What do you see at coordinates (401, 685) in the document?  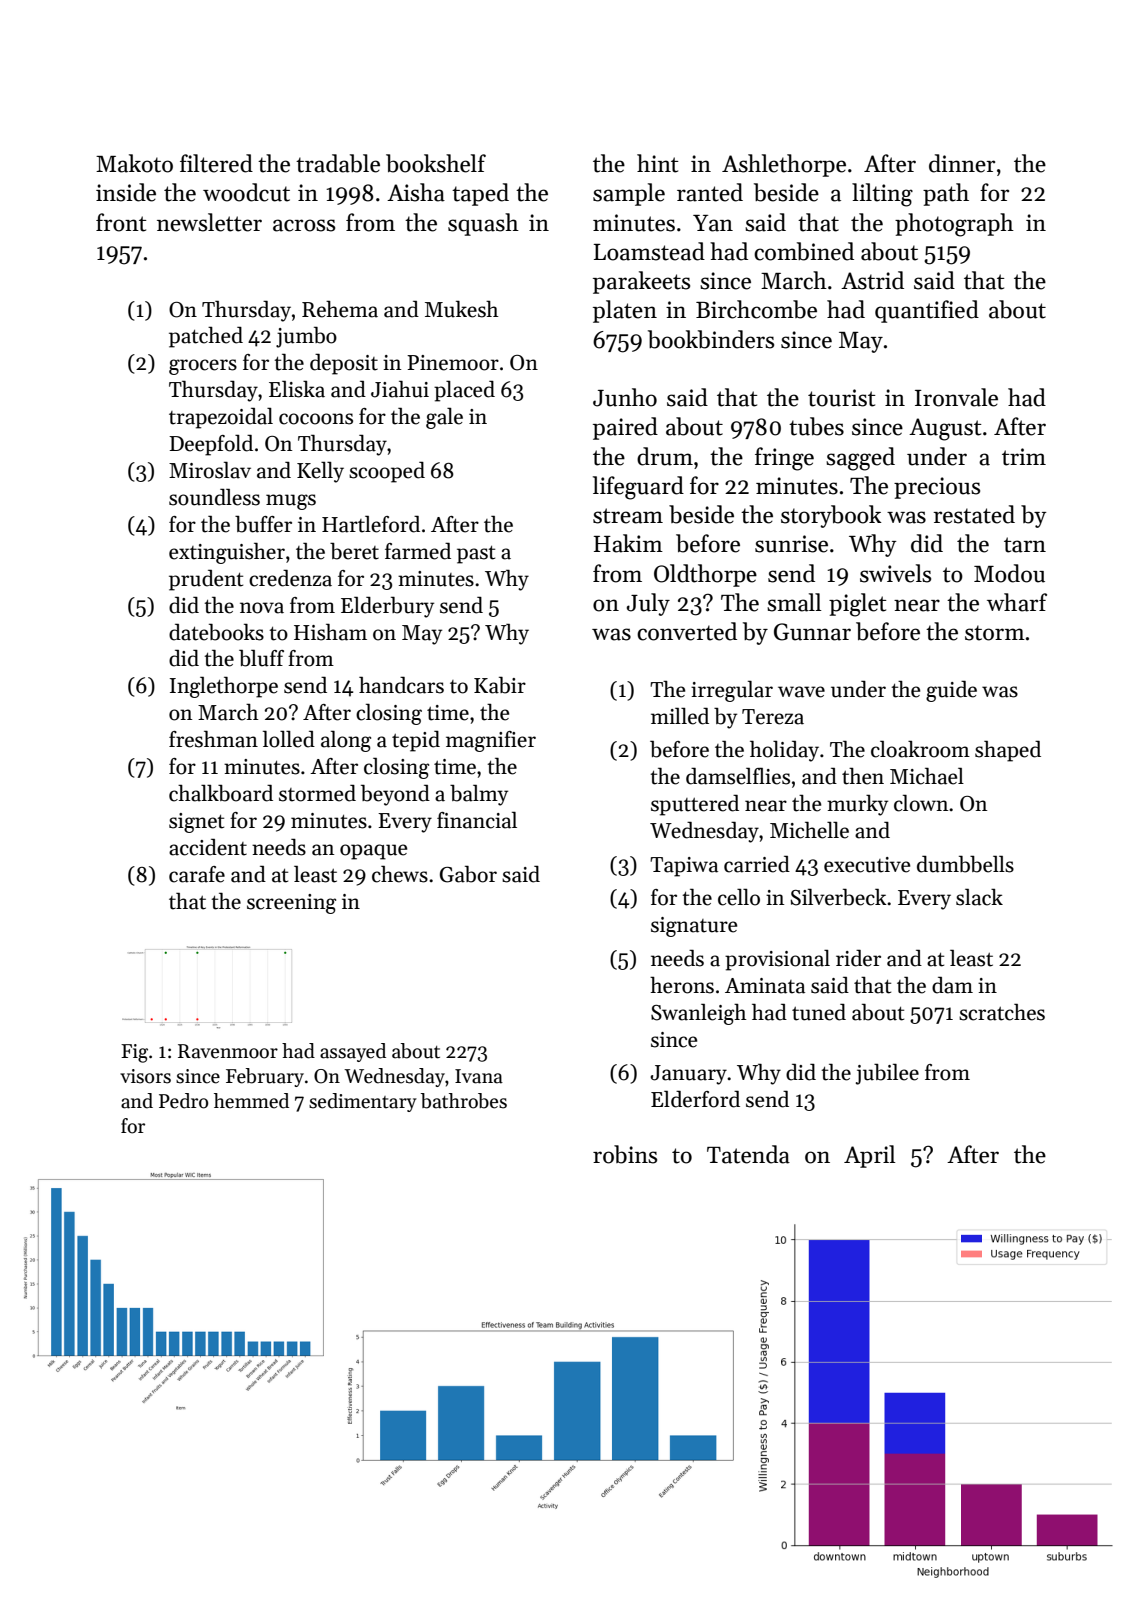 I see `handcars` at bounding box center [401, 685].
